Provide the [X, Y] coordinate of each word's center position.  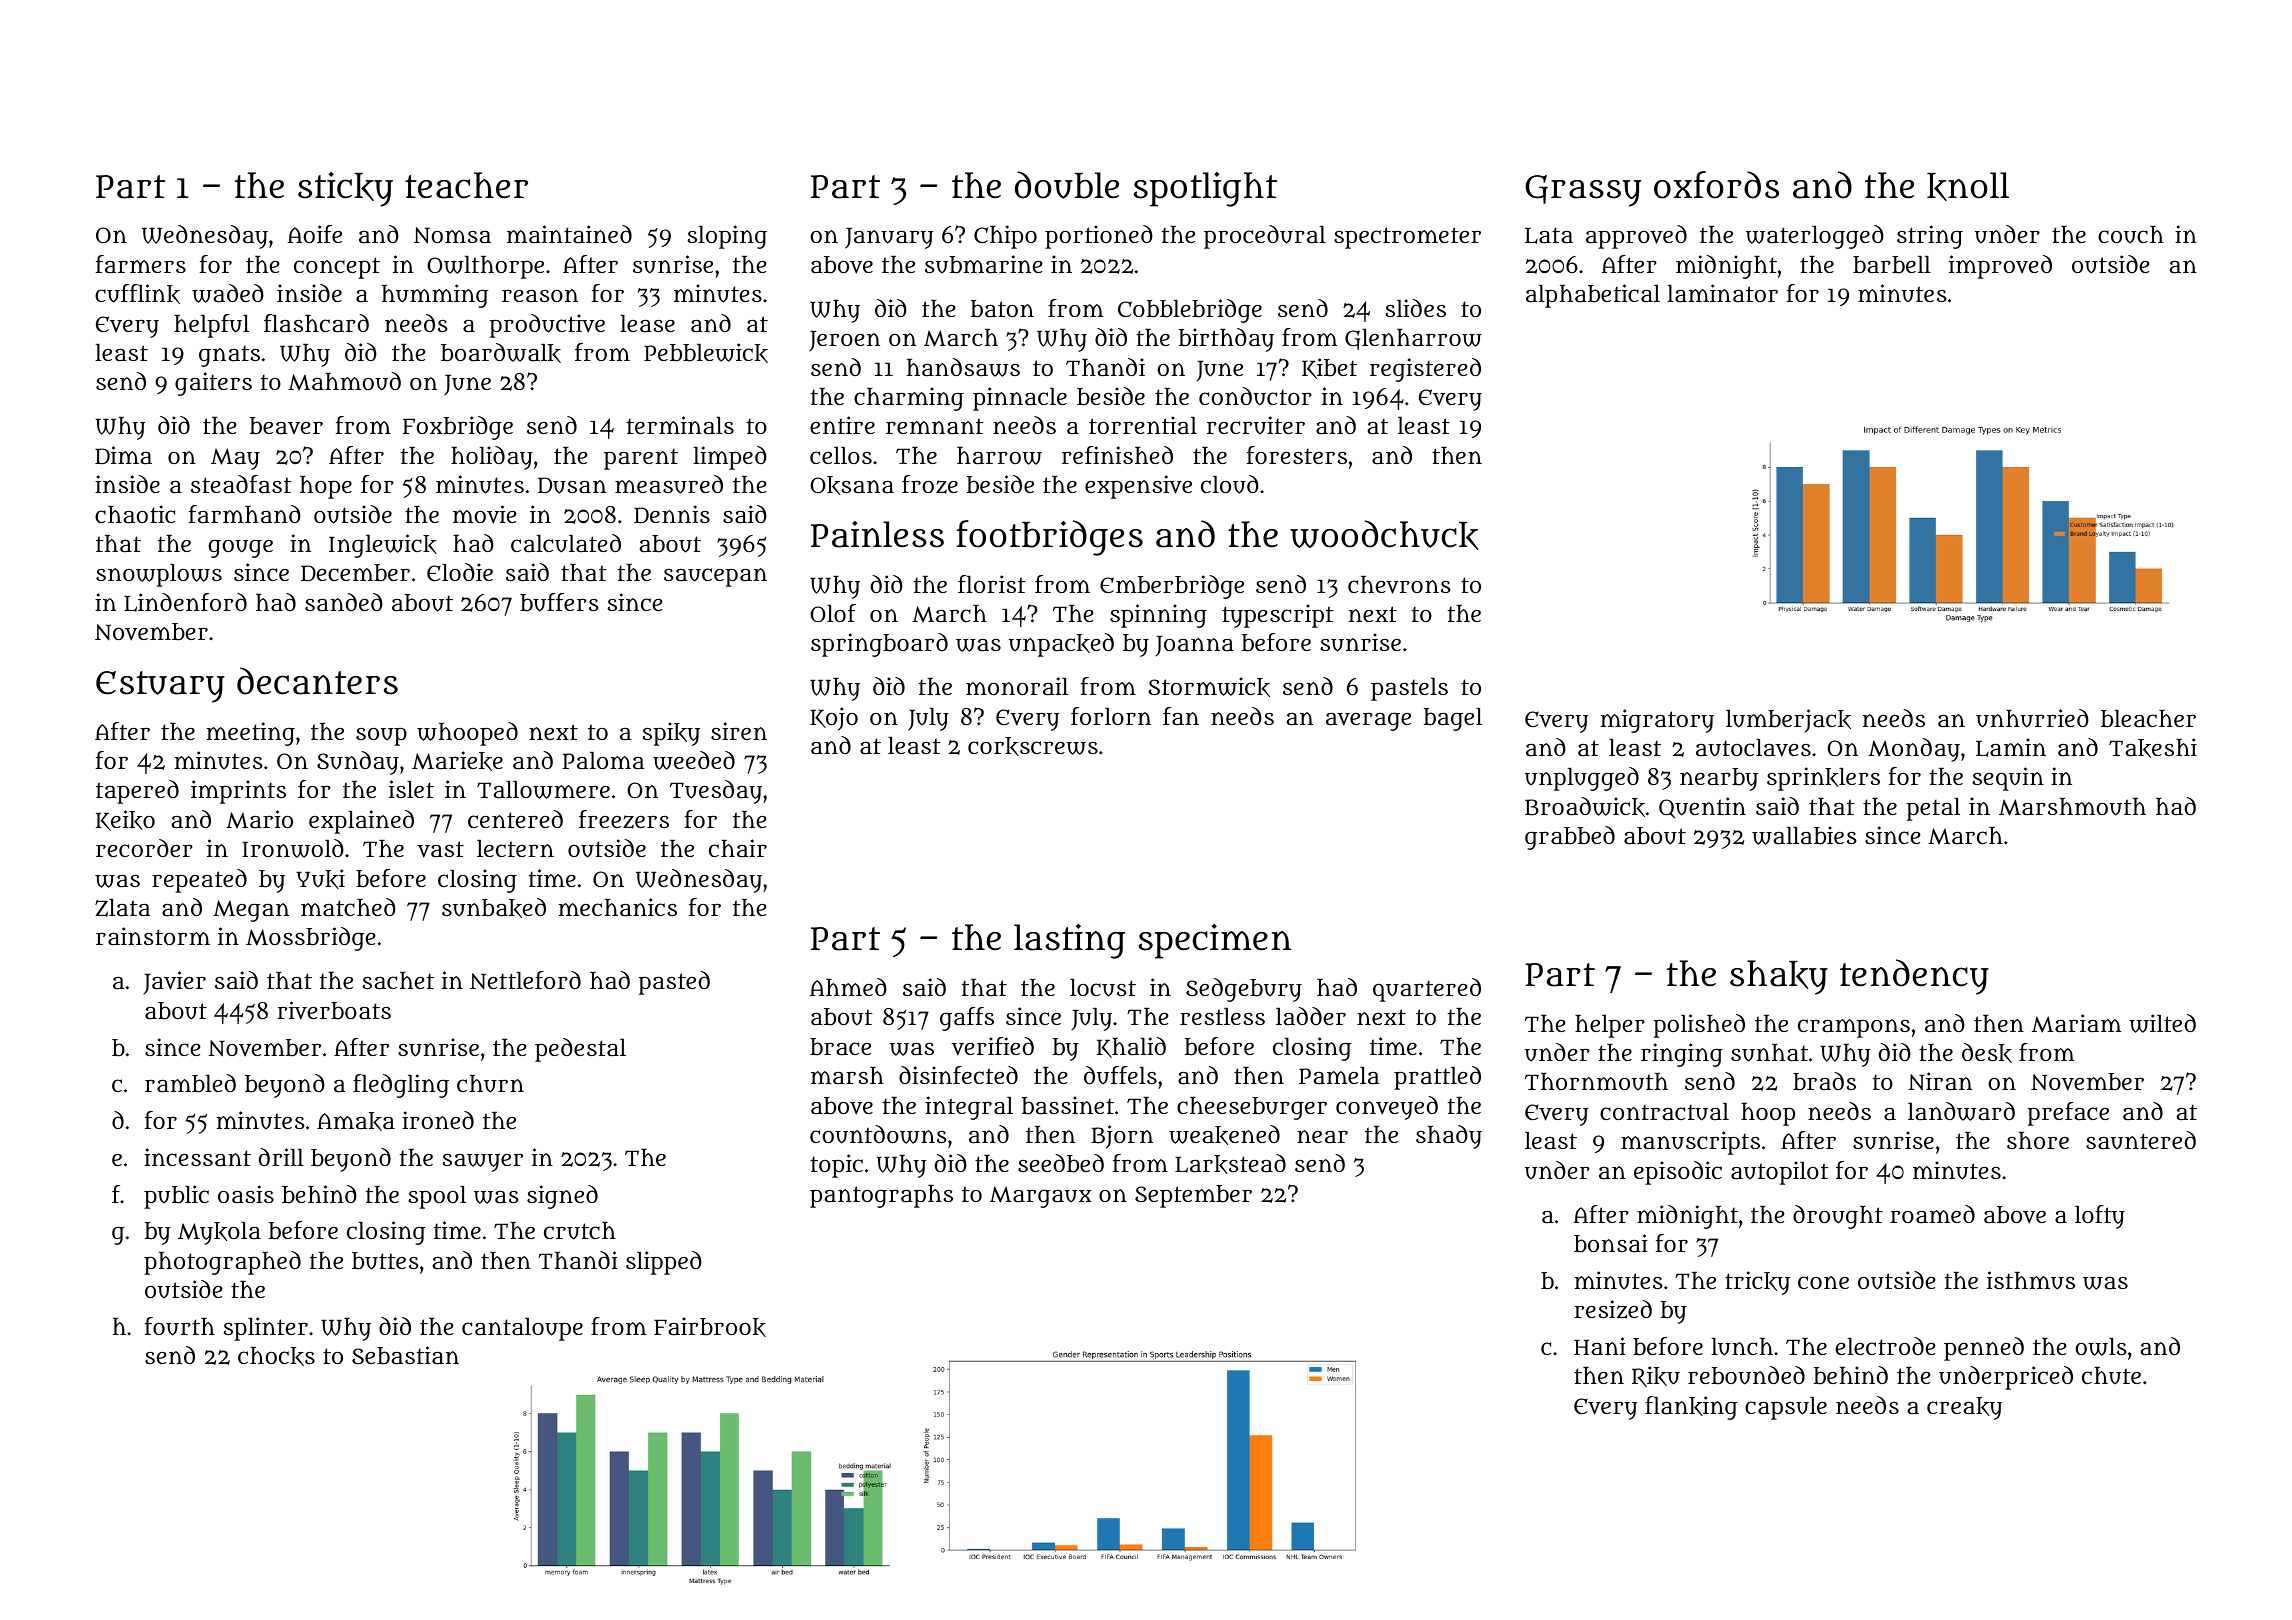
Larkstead [1230, 1164]
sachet [398, 980]
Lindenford [185, 602]
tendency [1914, 977]
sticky [345, 189]
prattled [1437, 1078]
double [1067, 185]
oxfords [1716, 185]
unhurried [2032, 718]
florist [992, 584]
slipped [664, 1263]
